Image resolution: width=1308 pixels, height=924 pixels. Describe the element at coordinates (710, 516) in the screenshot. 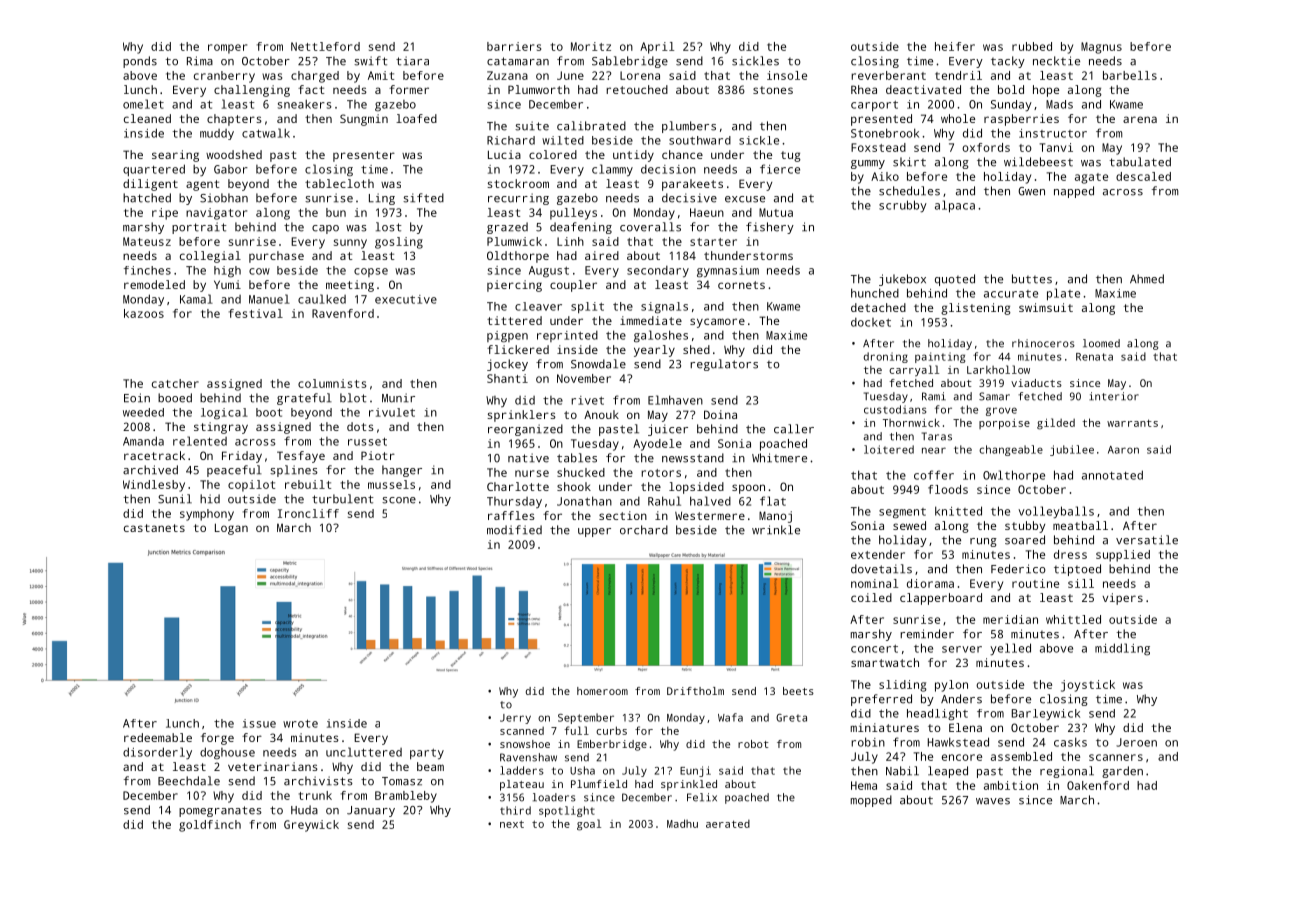

I see `Westermere` at that location.
